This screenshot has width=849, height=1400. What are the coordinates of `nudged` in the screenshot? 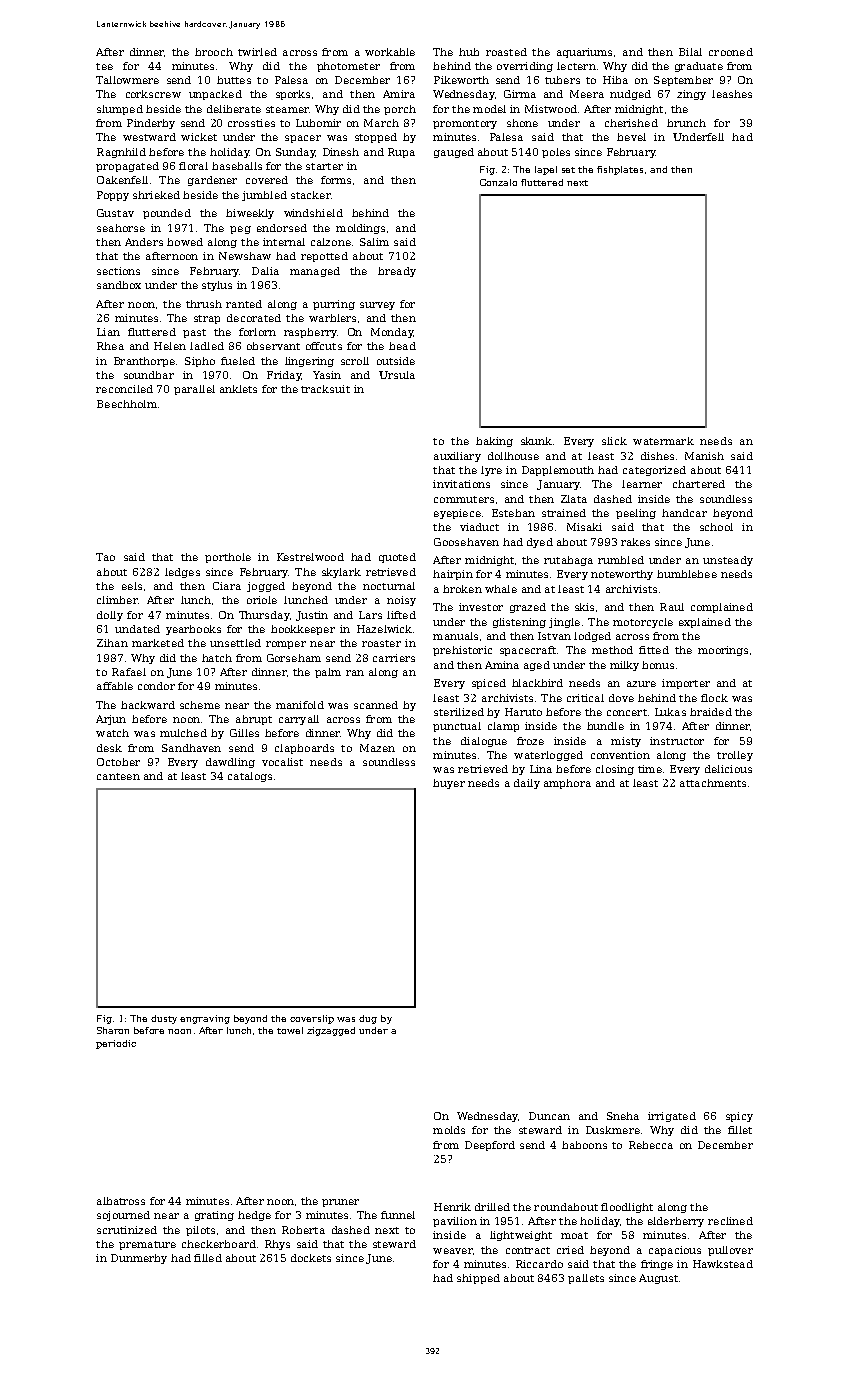 It's located at (630, 95).
